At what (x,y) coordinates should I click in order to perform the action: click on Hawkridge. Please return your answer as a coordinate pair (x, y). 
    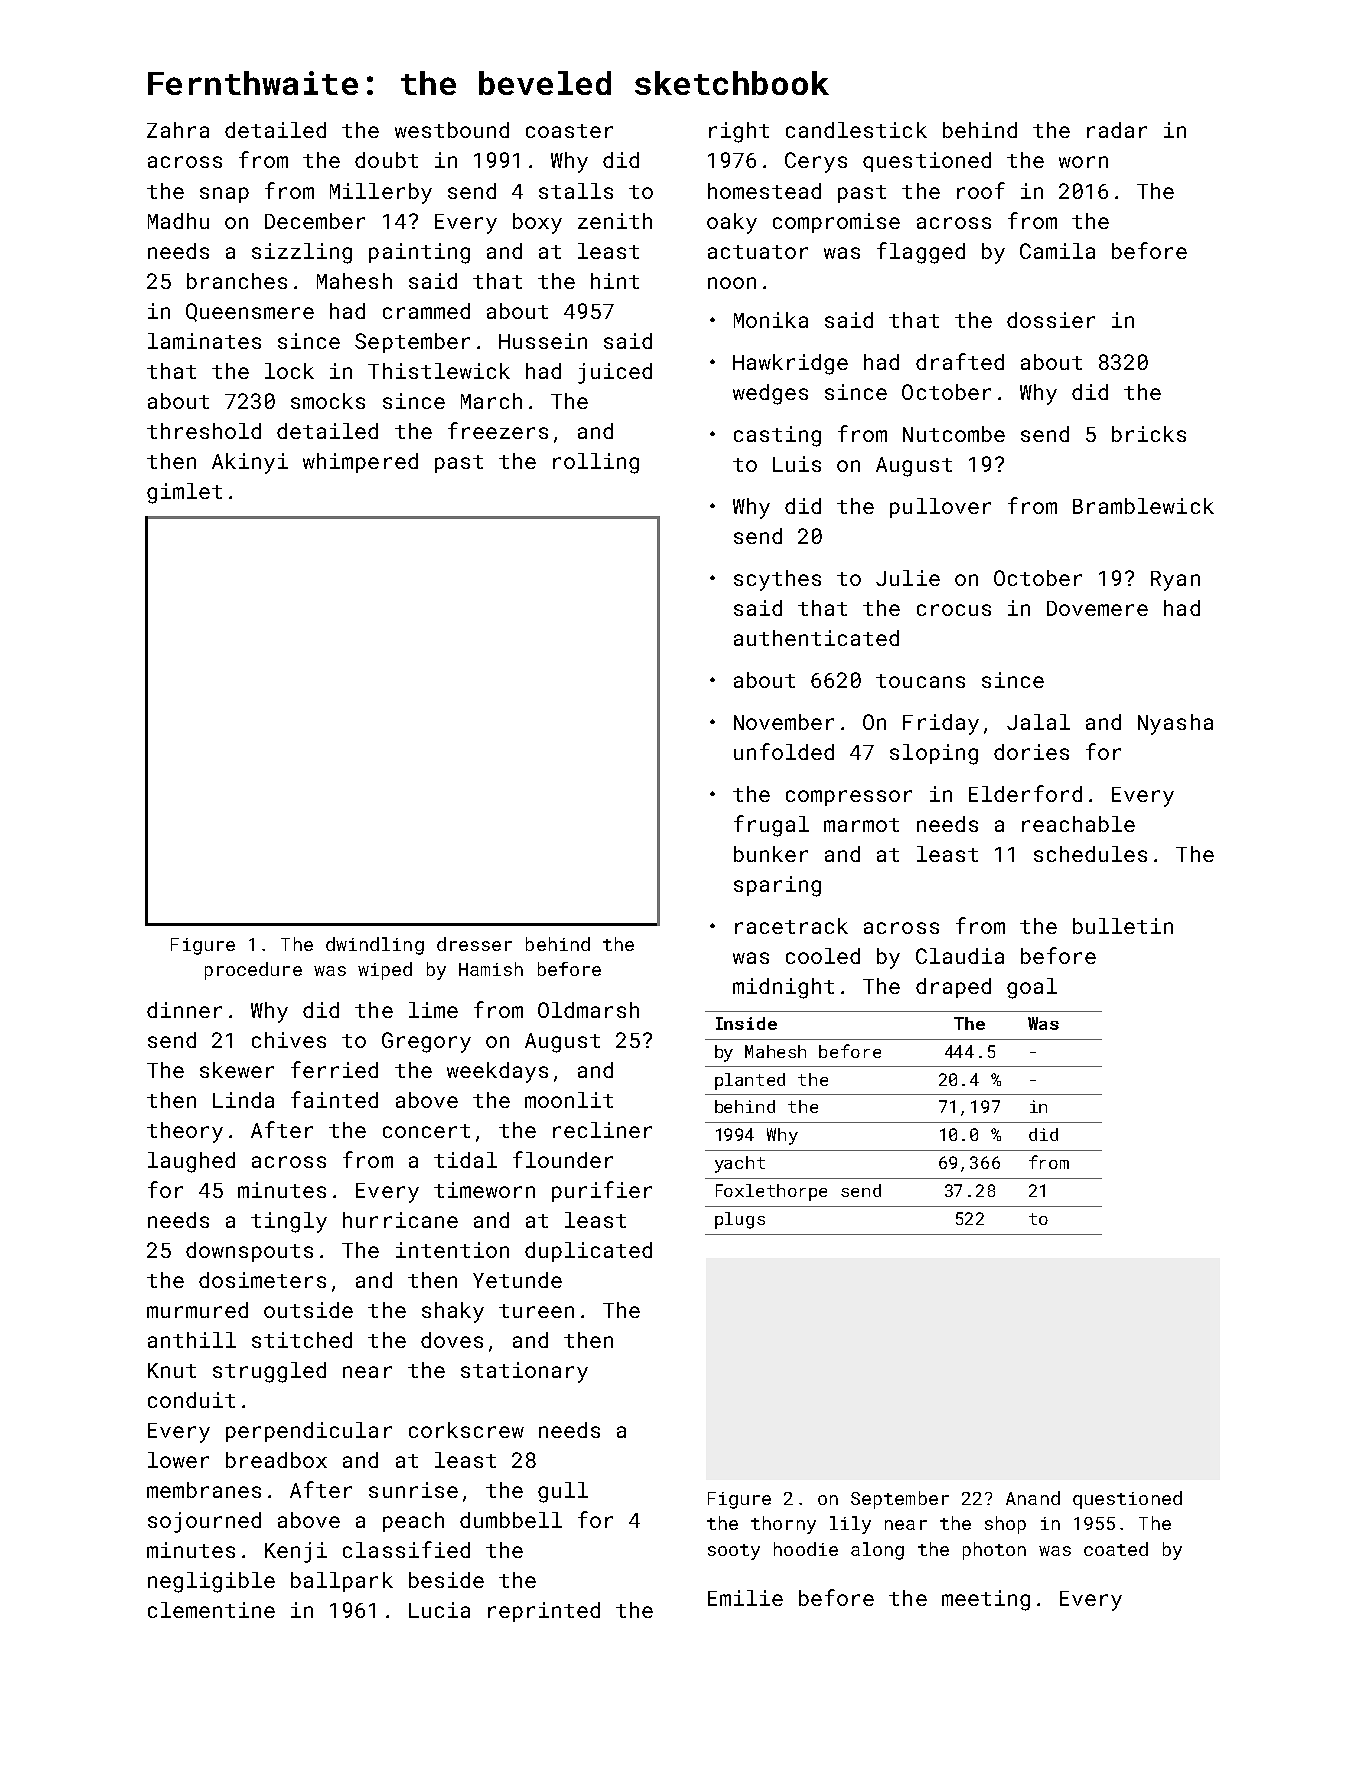
    Looking at the image, I should click on (790, 364).
